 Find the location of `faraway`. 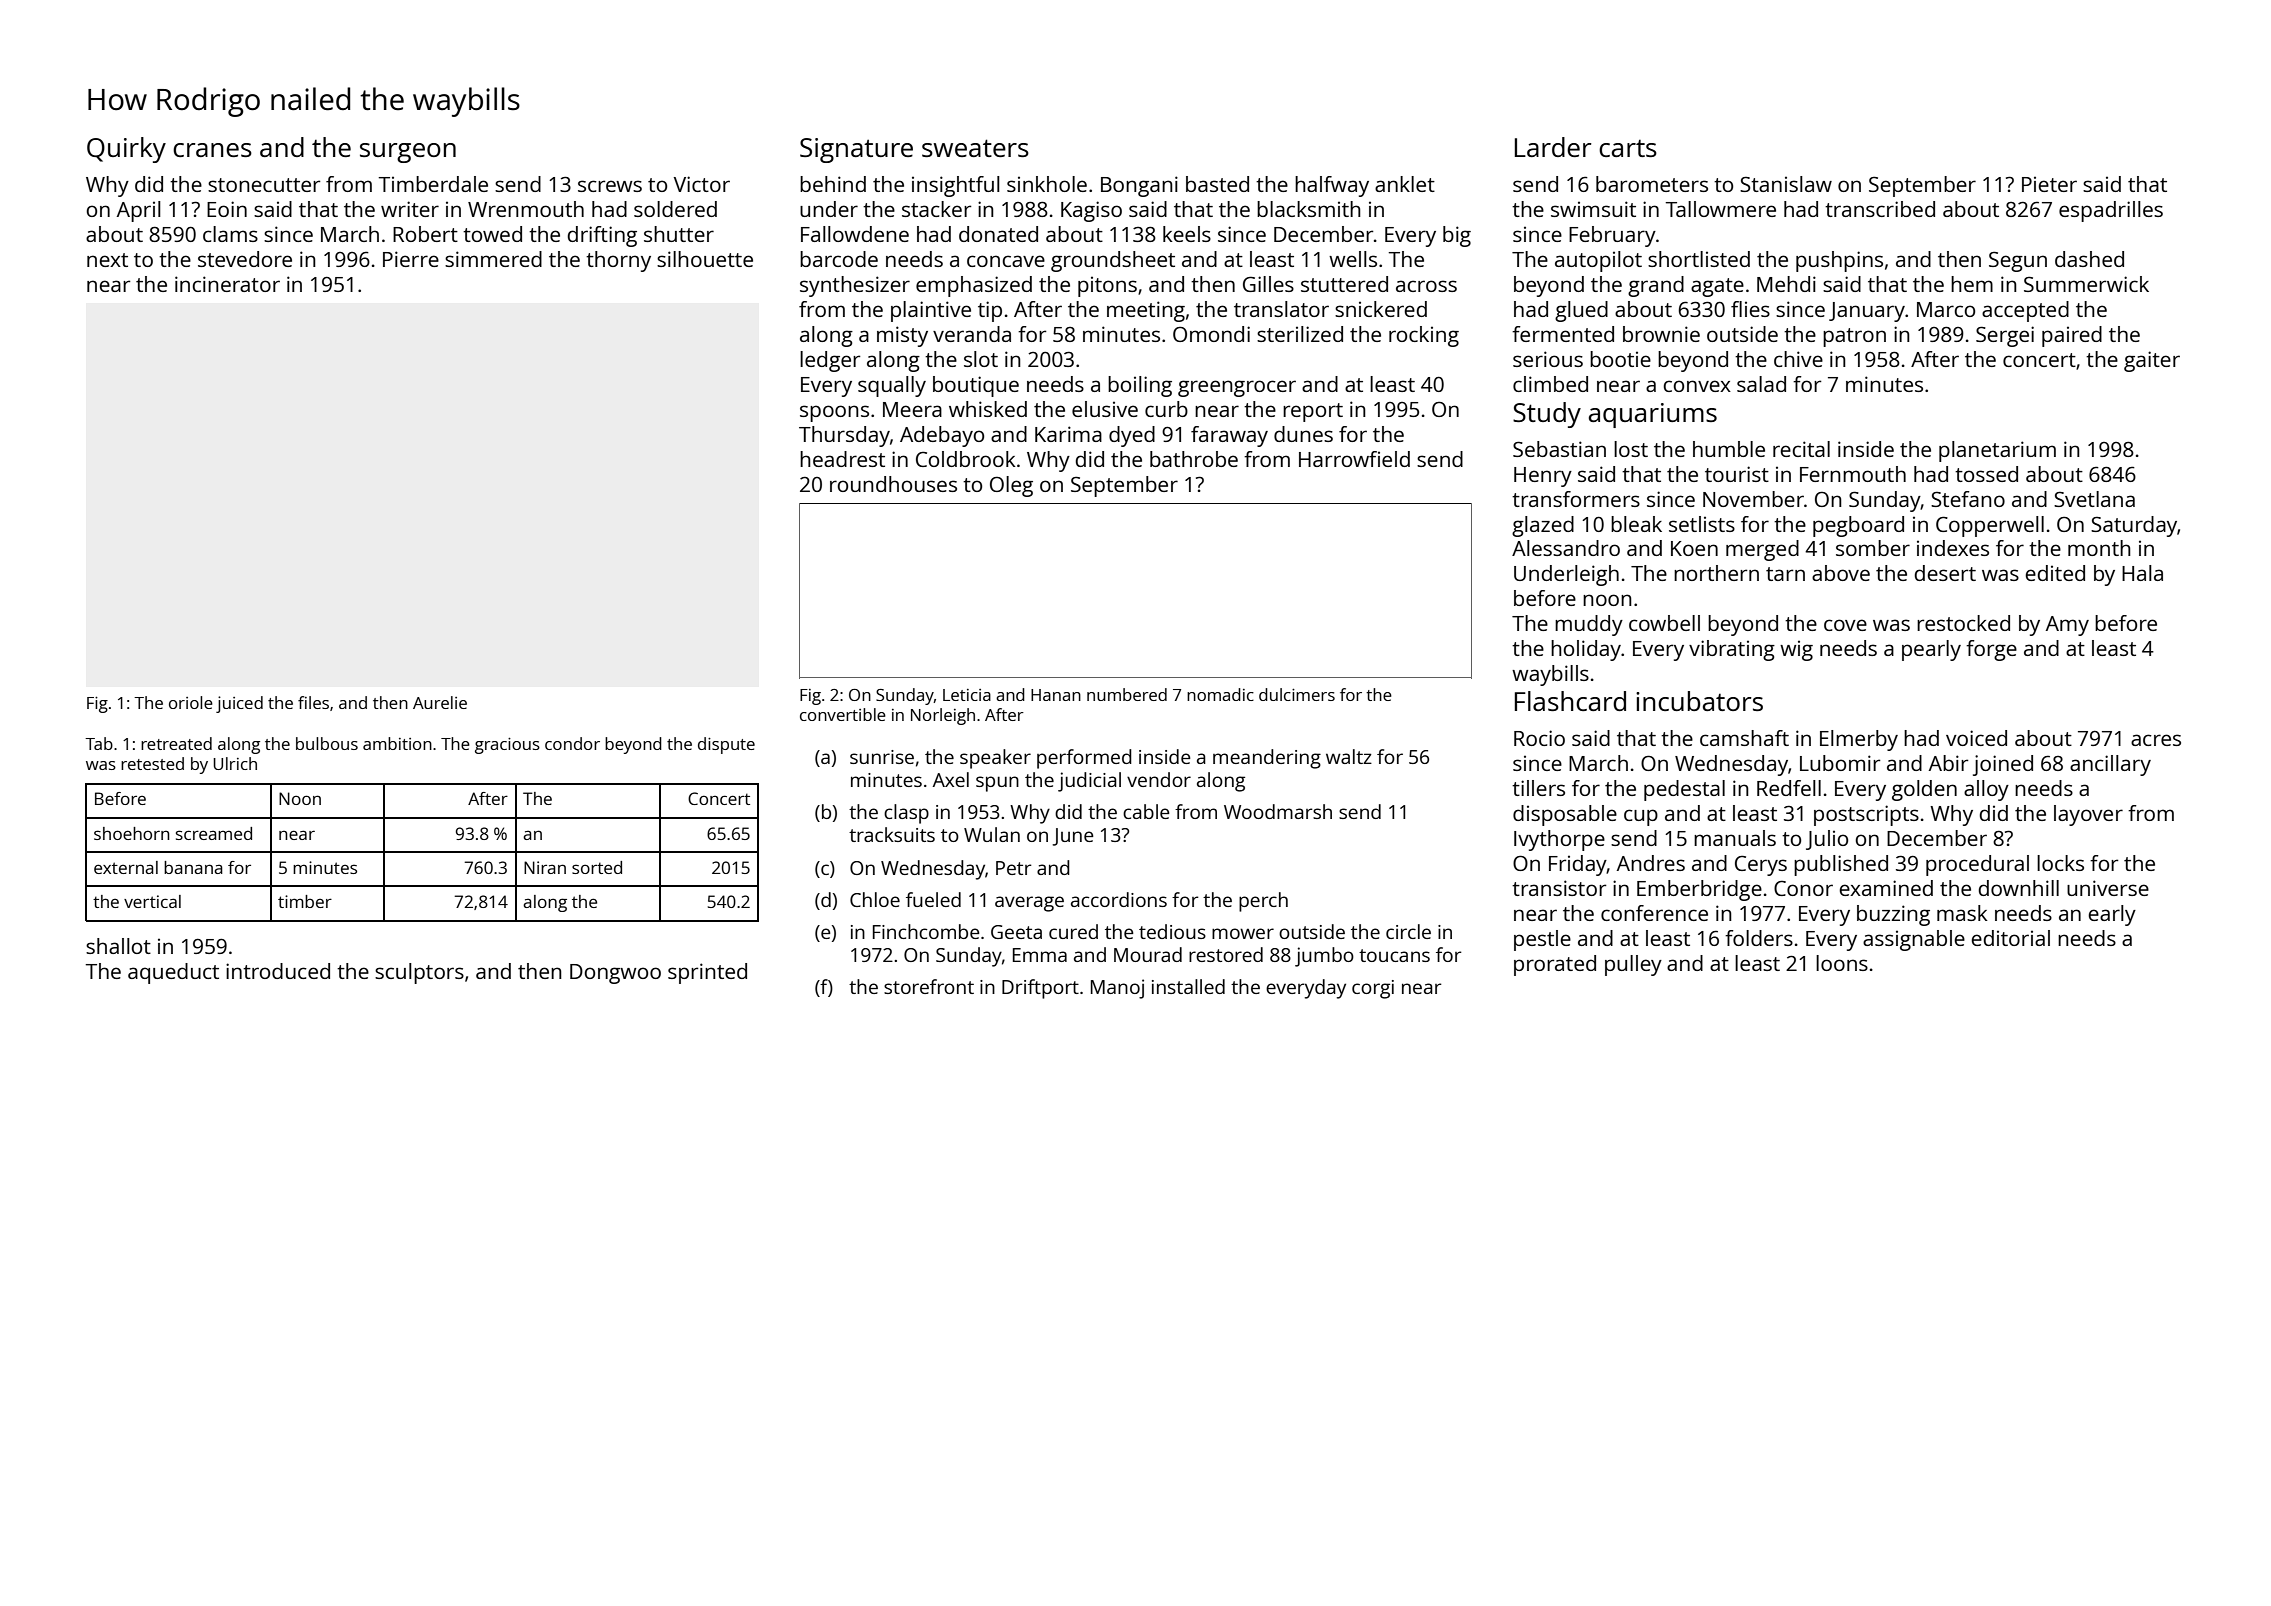

faraway is located at coordinates (1229, 436).
